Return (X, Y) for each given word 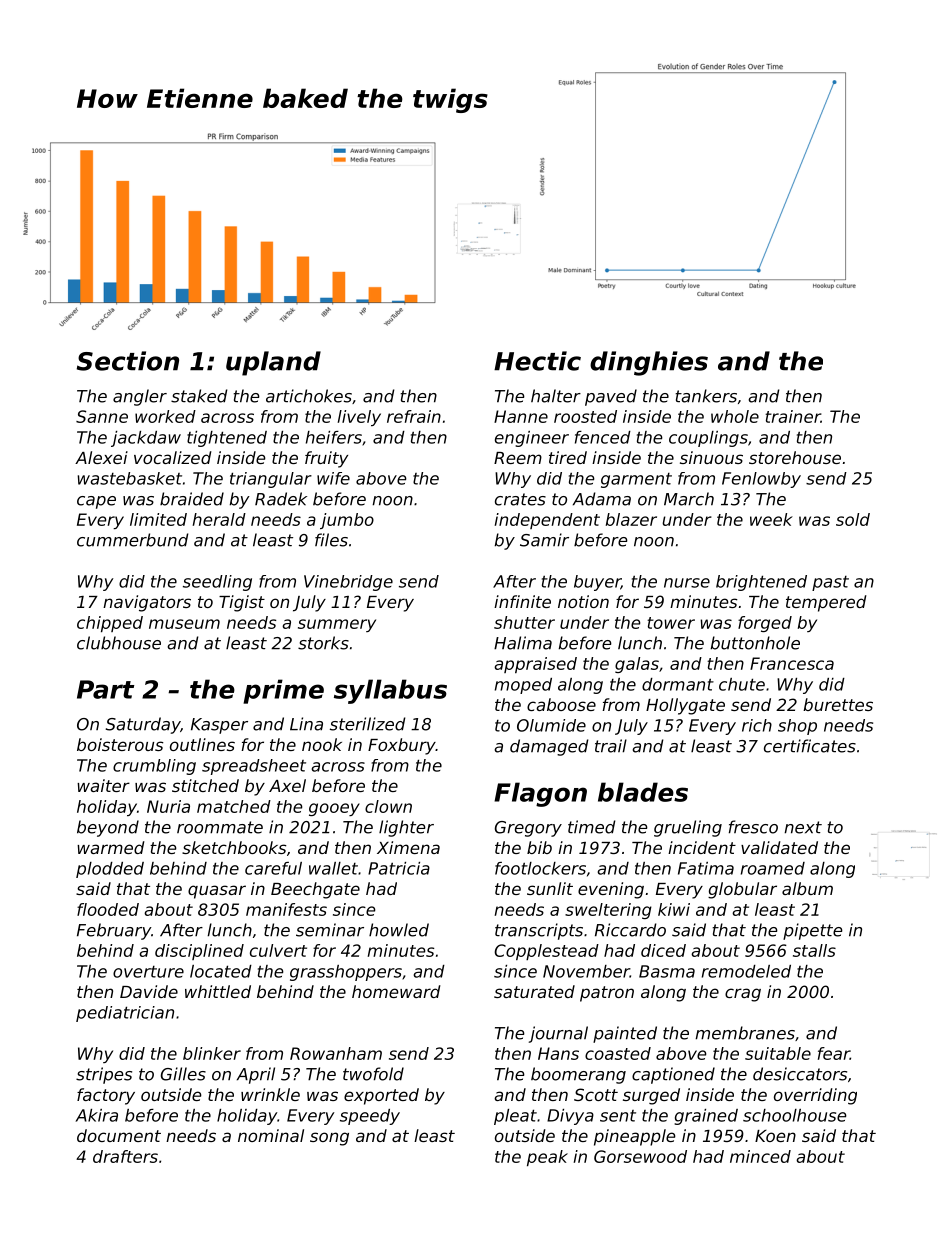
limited (158, 519)
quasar (217, 892)
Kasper (219, 726)
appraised (535, 665)
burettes (838, 704)
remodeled (746, 971)
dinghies (649, 363)
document (119, 1135)
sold (853, 519)
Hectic (537, 361)
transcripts (539, 931)
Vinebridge (348, 583)
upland (273, 363)
